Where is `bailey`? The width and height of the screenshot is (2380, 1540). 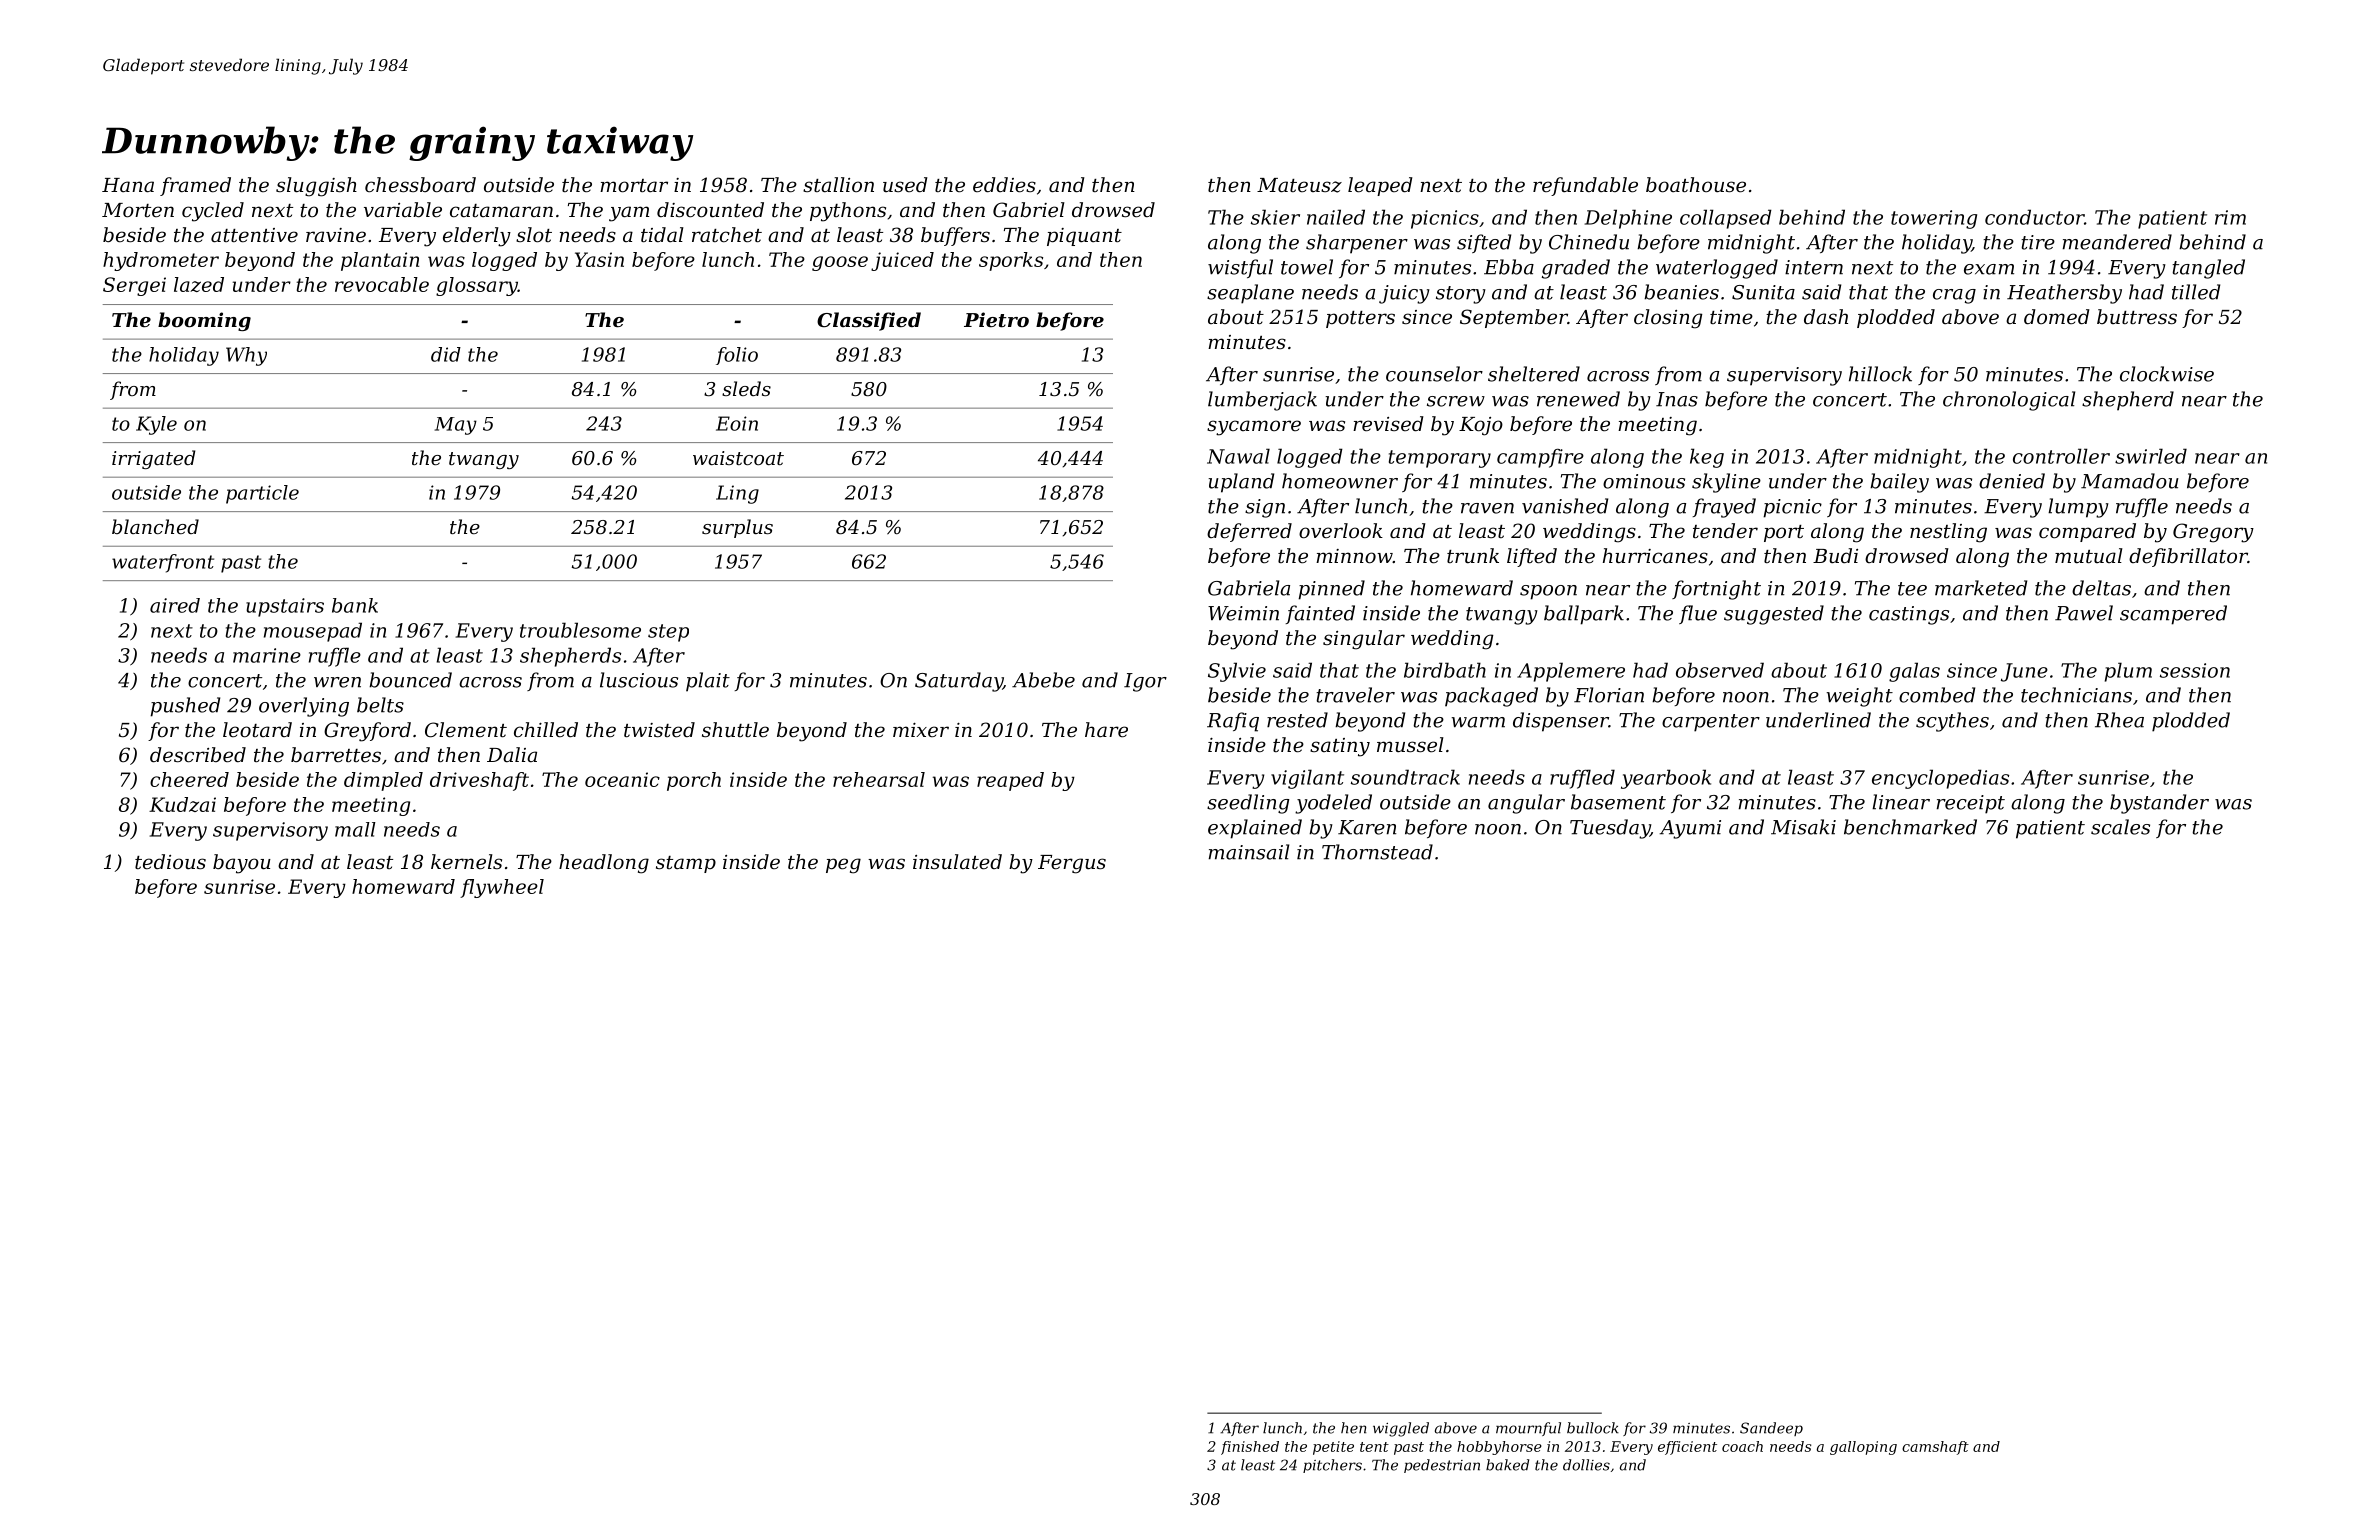
bailey is located at coordinates (1899, 483).
